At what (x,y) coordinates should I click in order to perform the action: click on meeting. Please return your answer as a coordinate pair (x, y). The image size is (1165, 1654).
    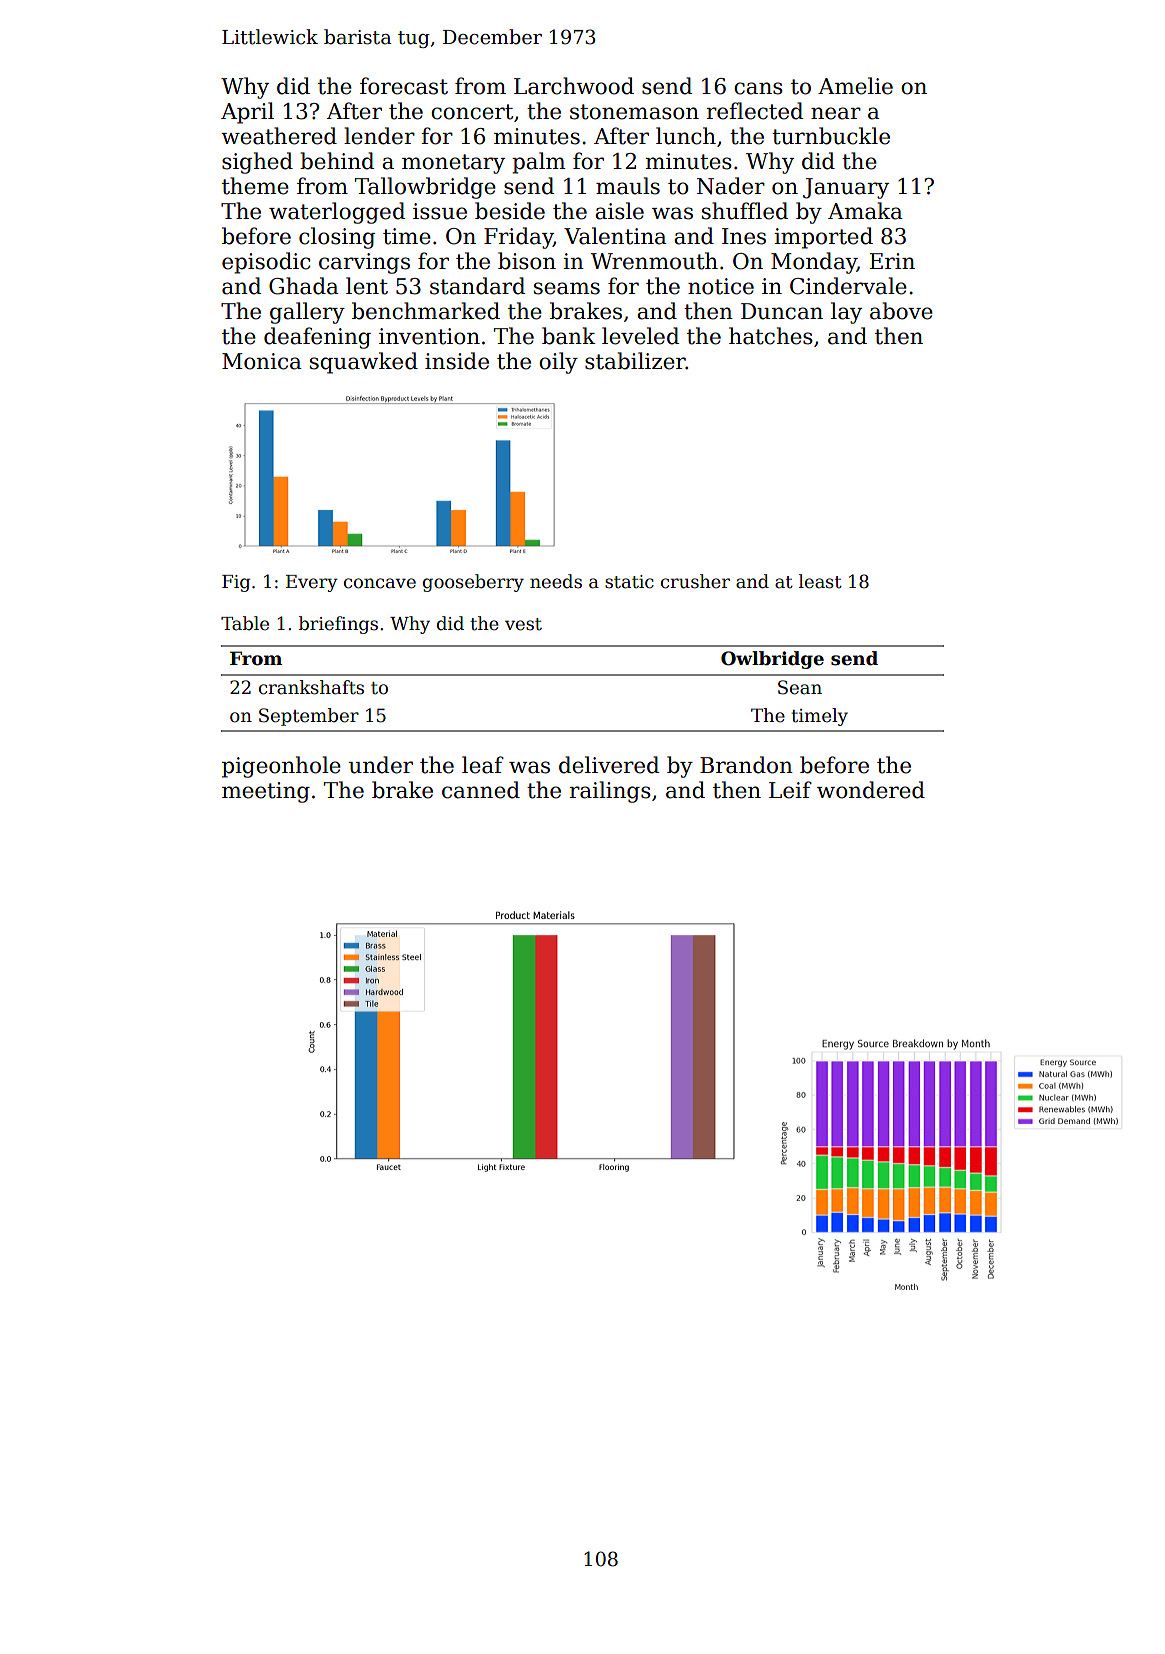
    Looking at the image, I should click on (266, 792).
